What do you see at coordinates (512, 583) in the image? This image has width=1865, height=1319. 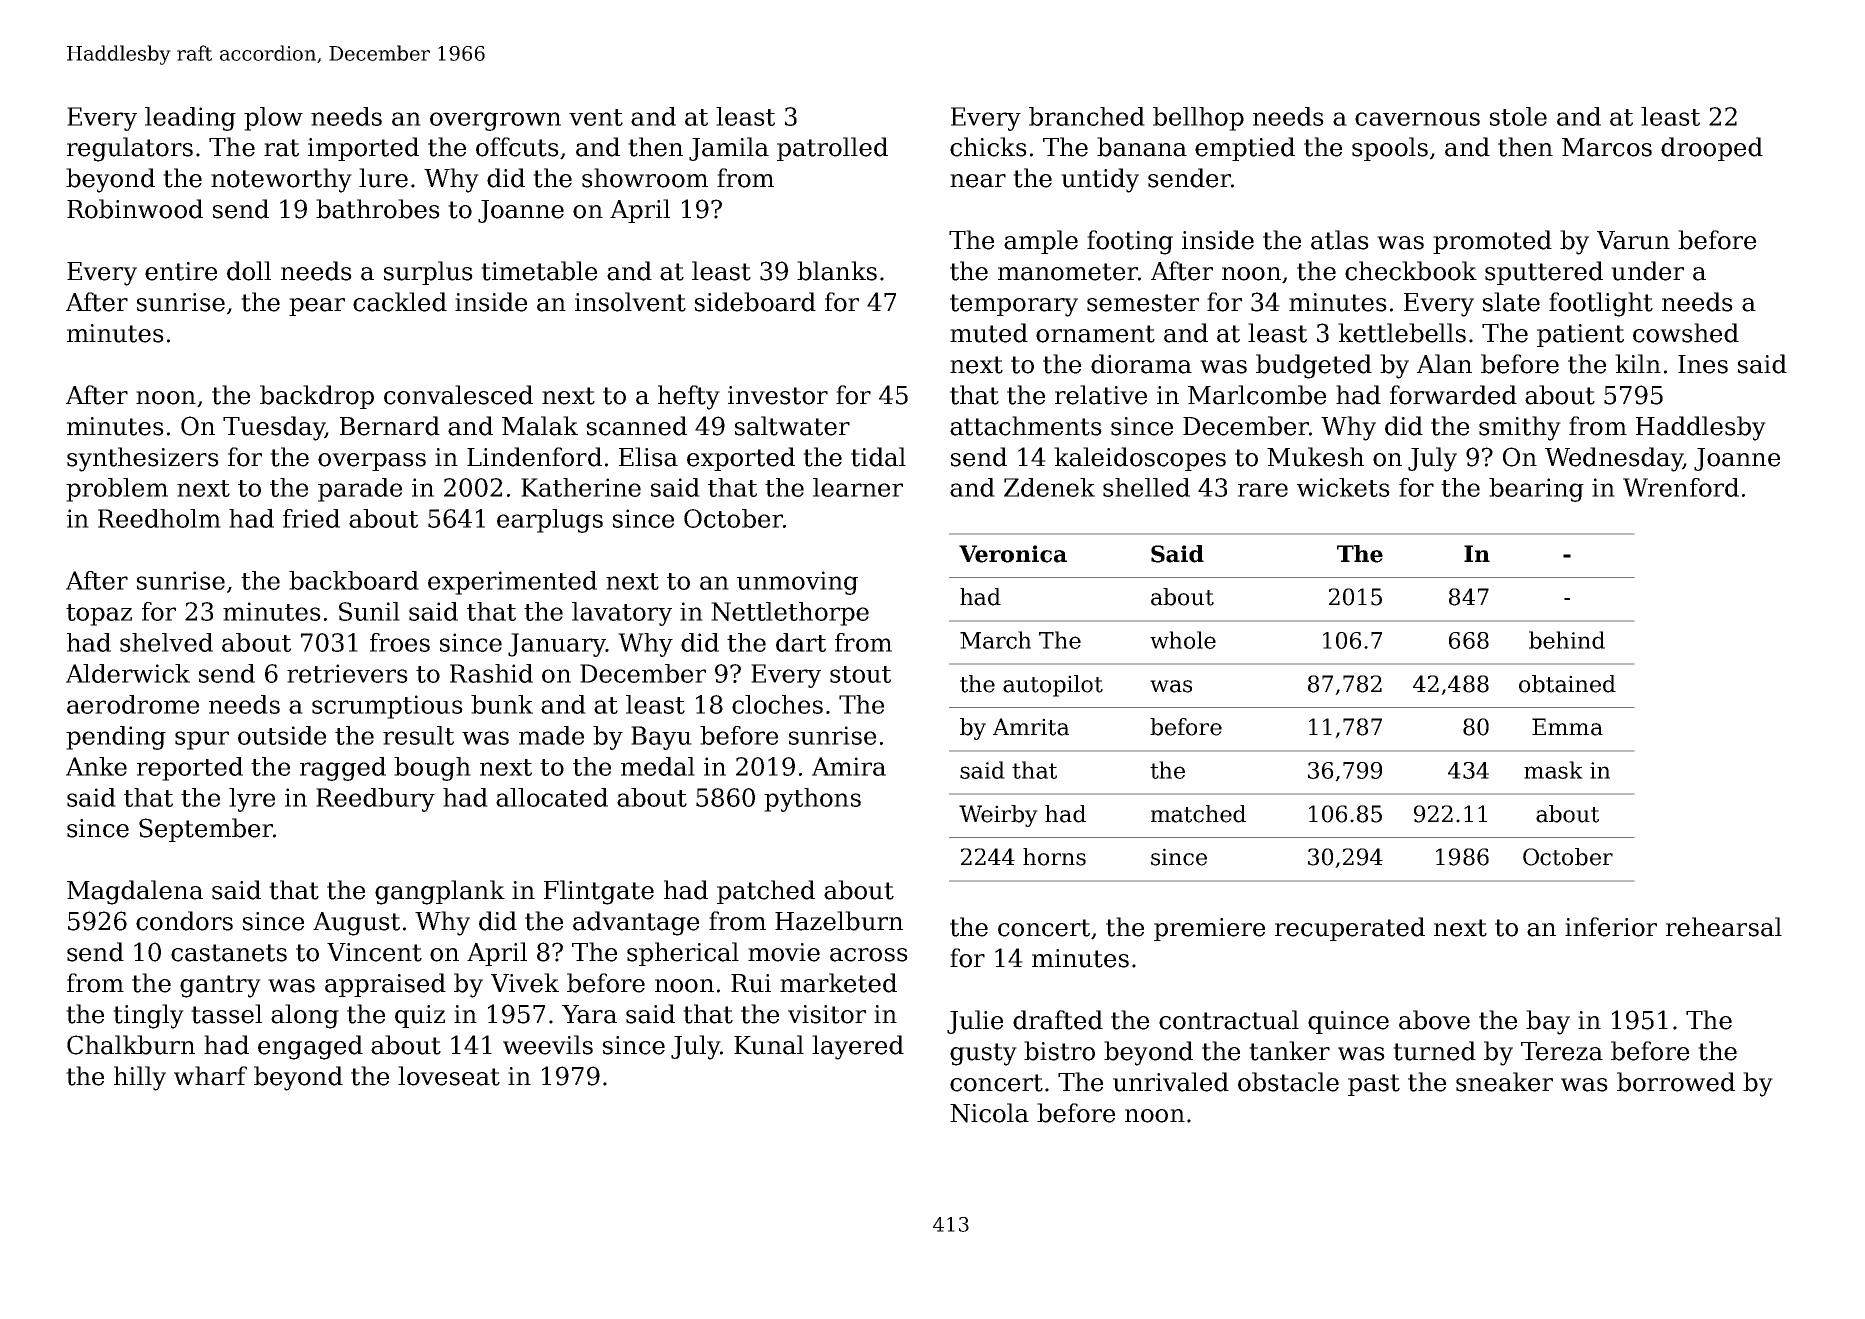 I see `experimented` at bounding box center [512, 583].
